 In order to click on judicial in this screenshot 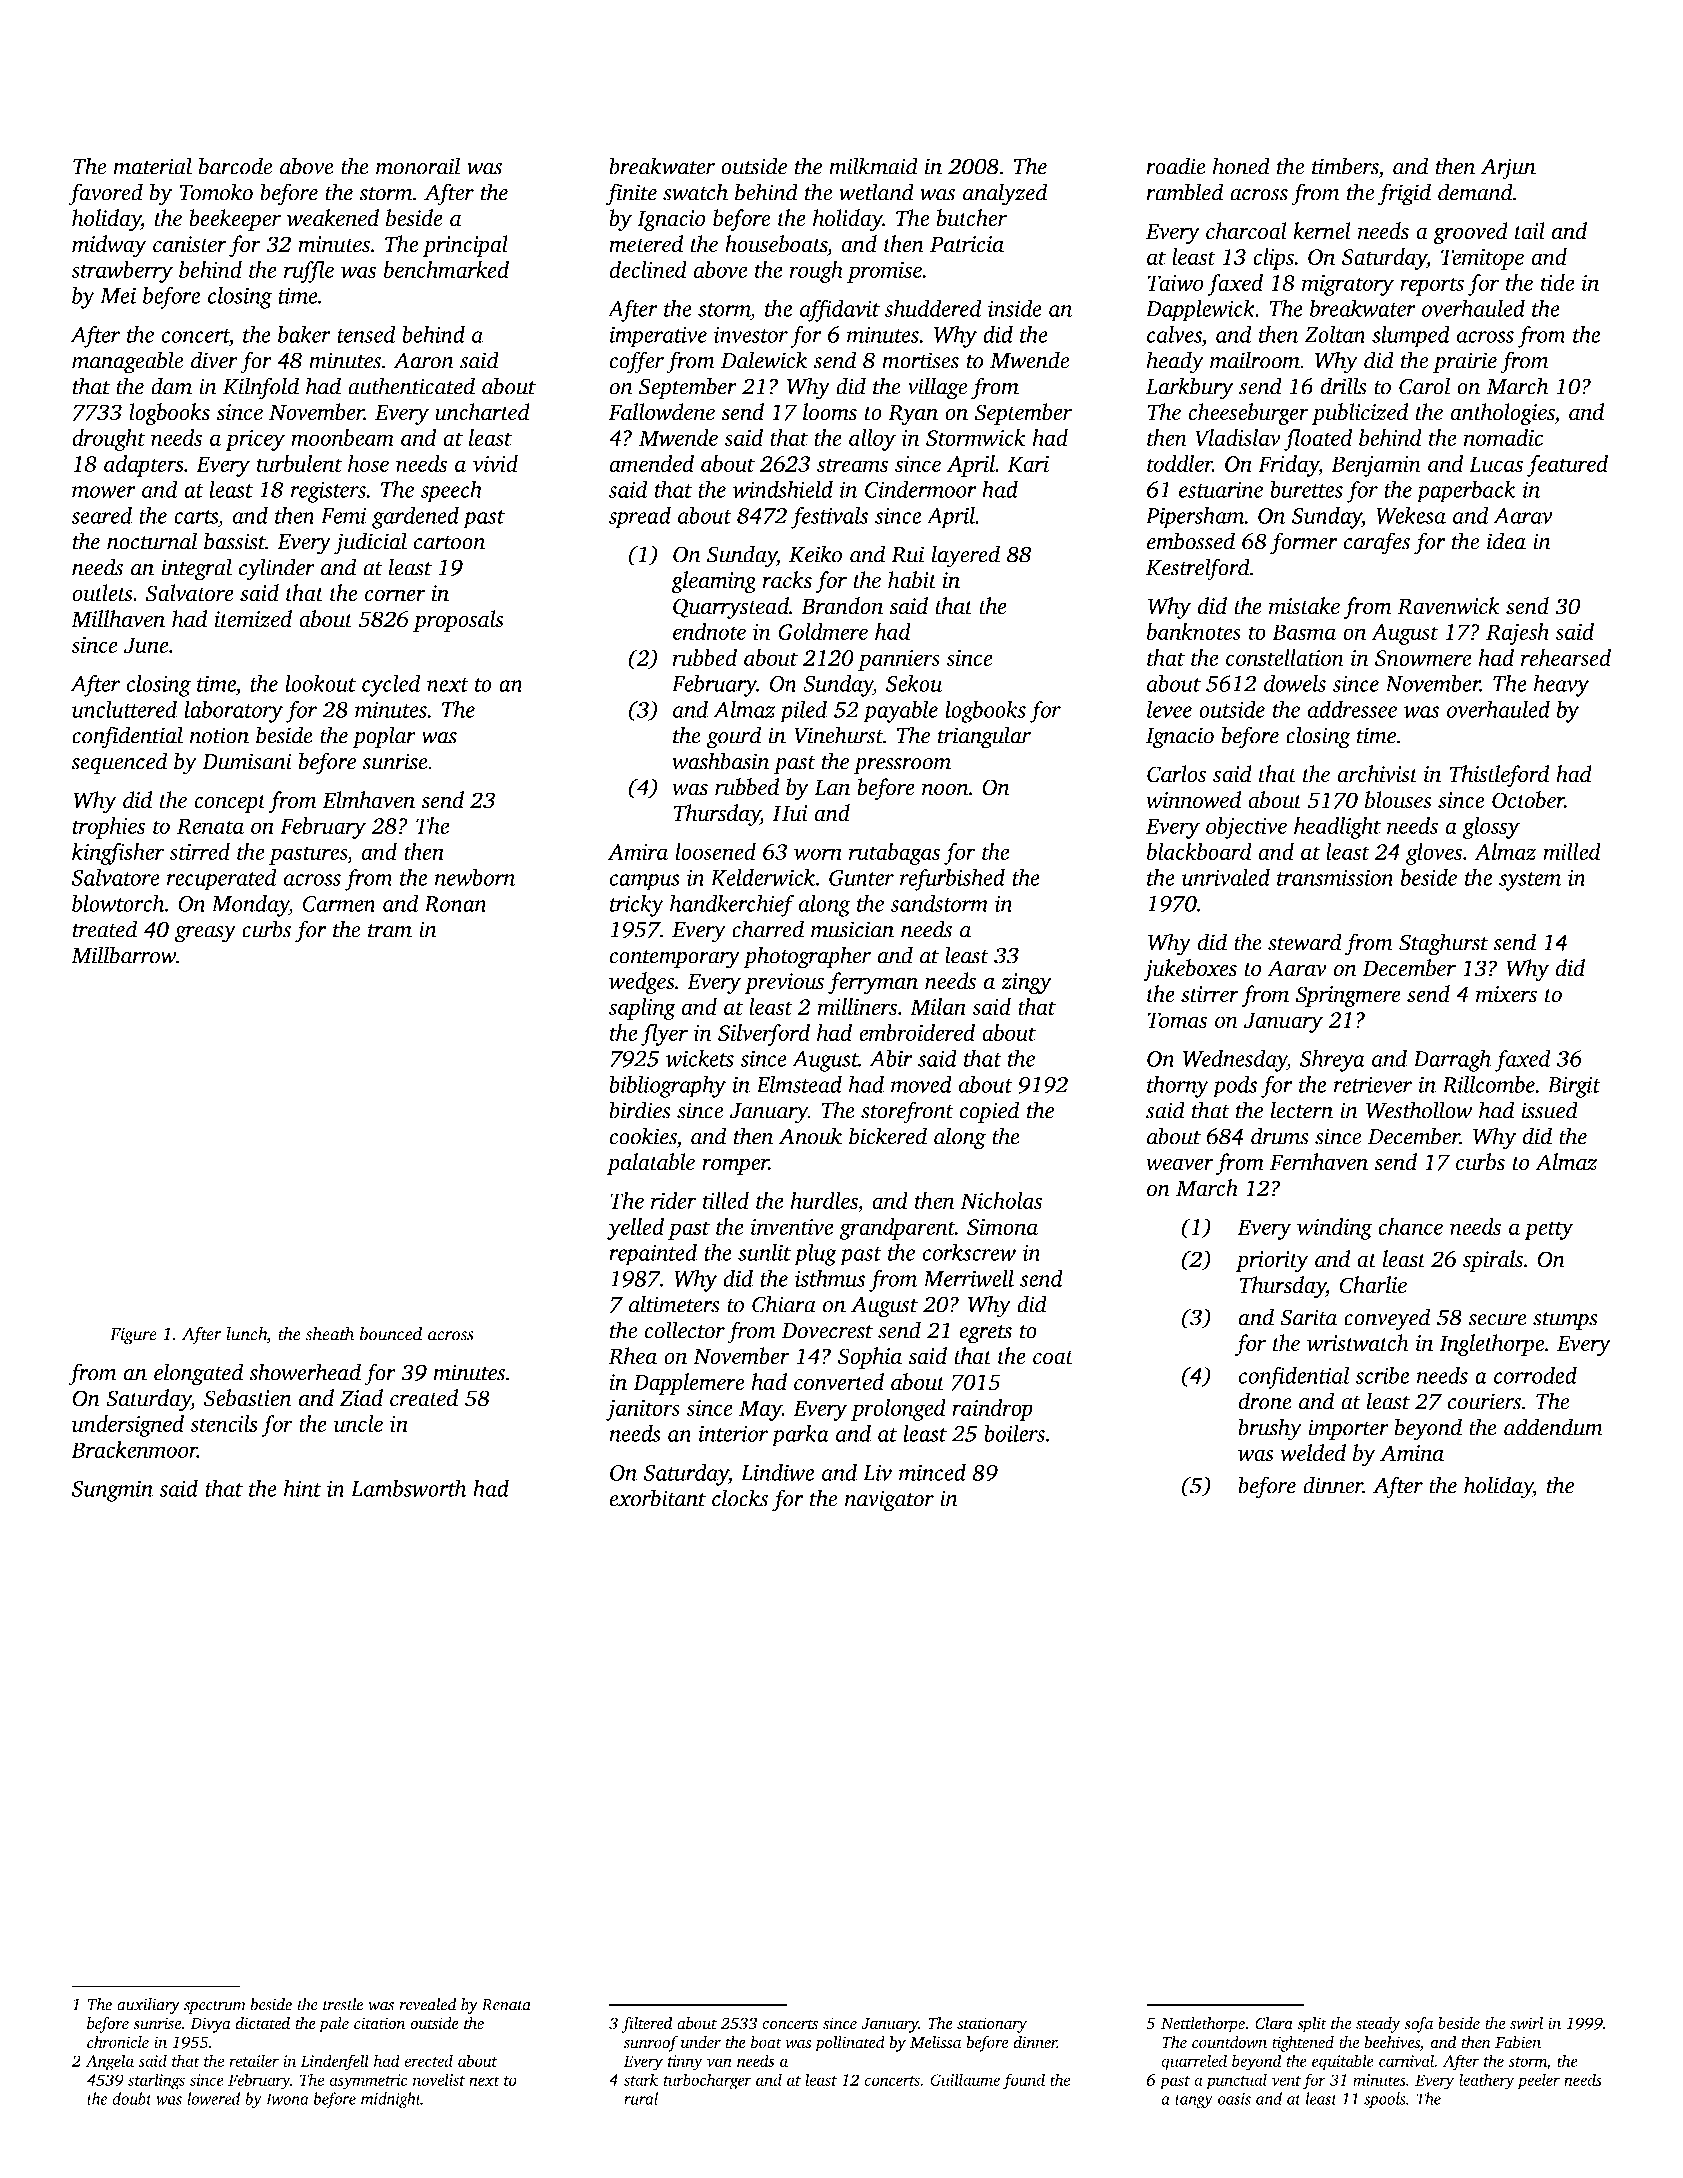, I will do `click(370, 543)`.
